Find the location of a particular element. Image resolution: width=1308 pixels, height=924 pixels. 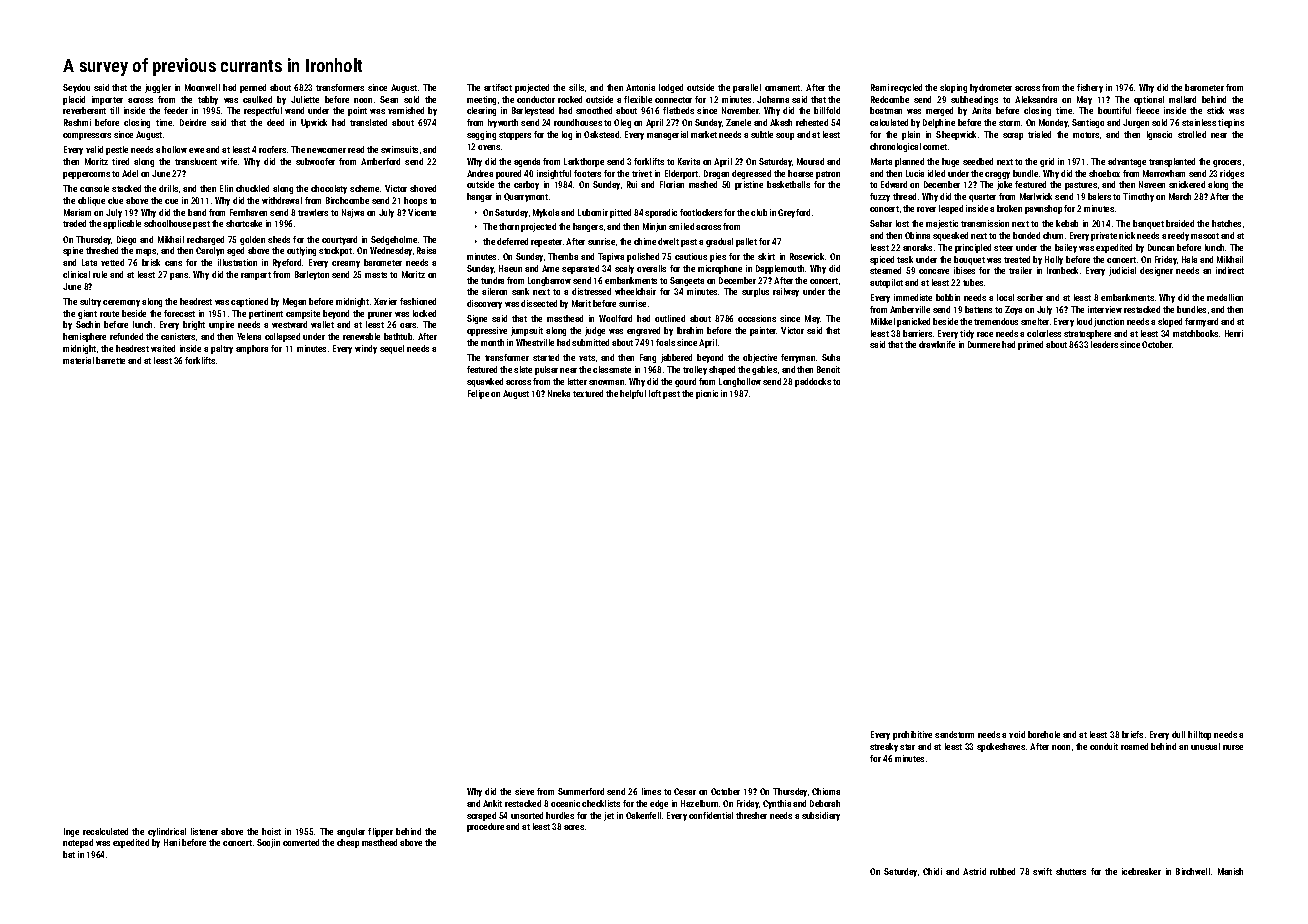

Moonwell is located at coordinates (202, 87).
